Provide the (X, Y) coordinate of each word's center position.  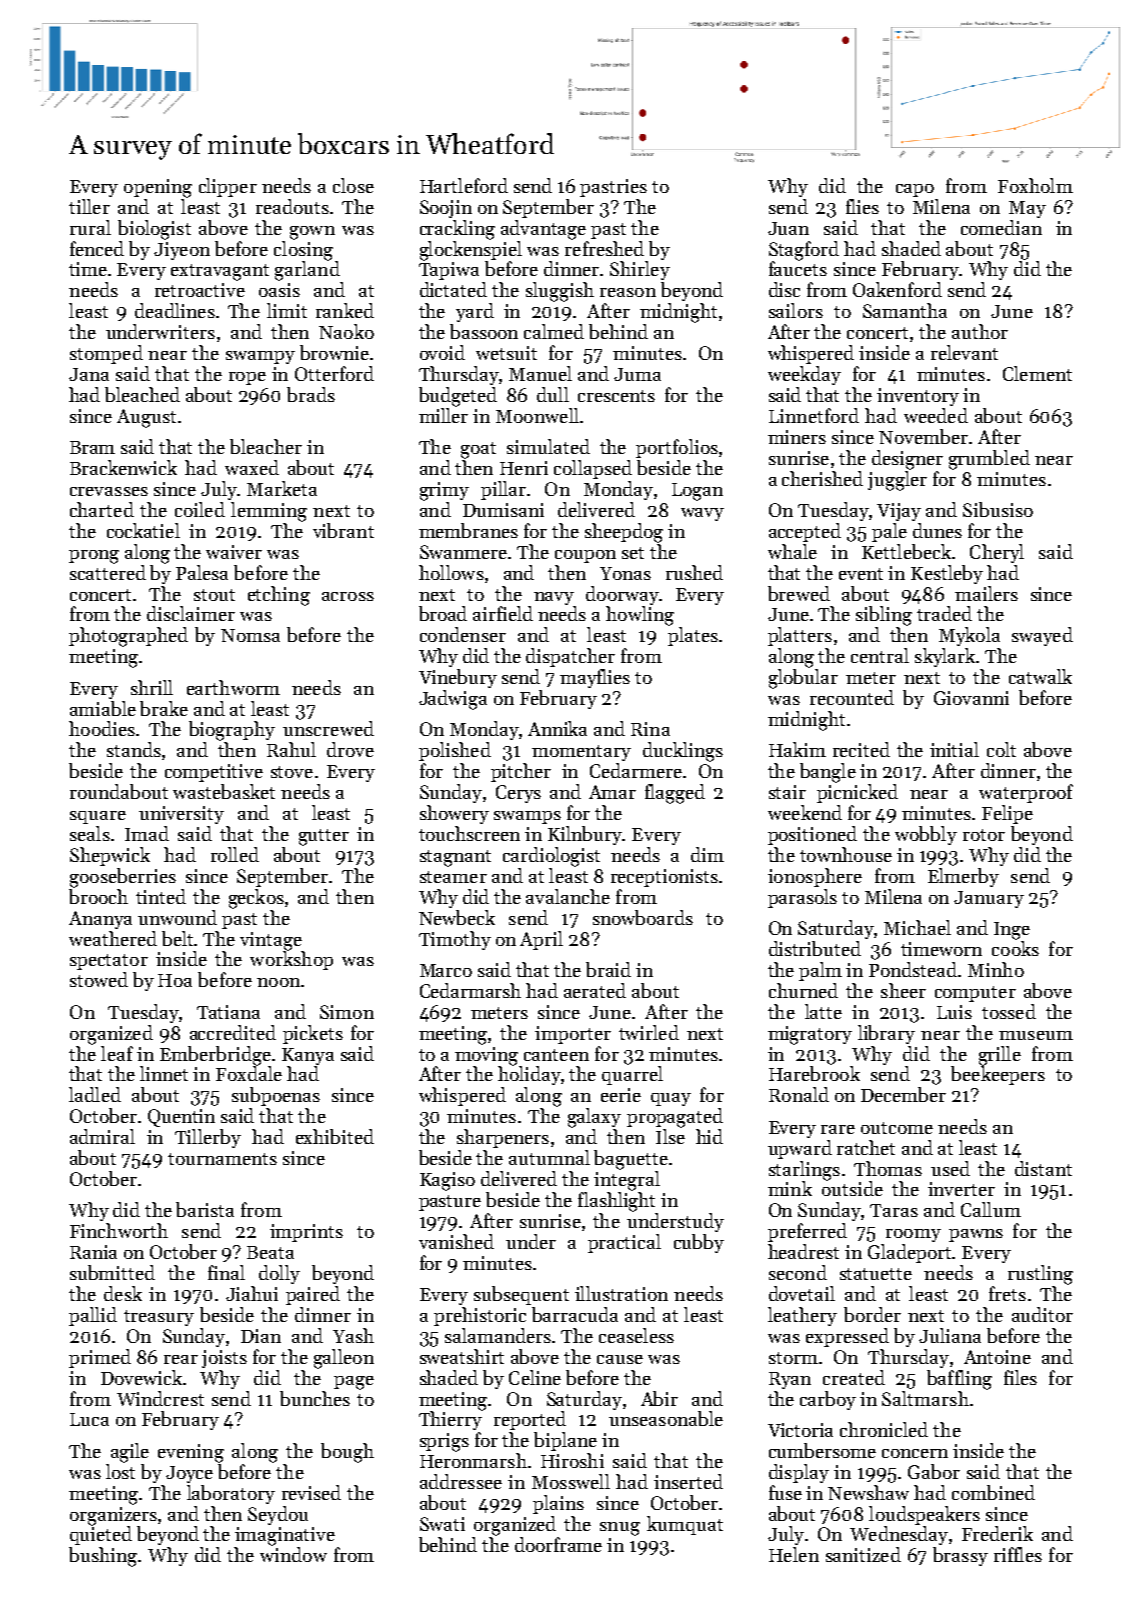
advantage (543, 230)
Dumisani (503, 510)
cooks (1015, 948)
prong (94, 557)
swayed (1042, 636)
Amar (612, 792)
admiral (102, 1136)
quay (671, 1099)
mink (790, 1188)
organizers (113, 1516)
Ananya (100, 920)
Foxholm (1035, 185)
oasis (279, 290)
